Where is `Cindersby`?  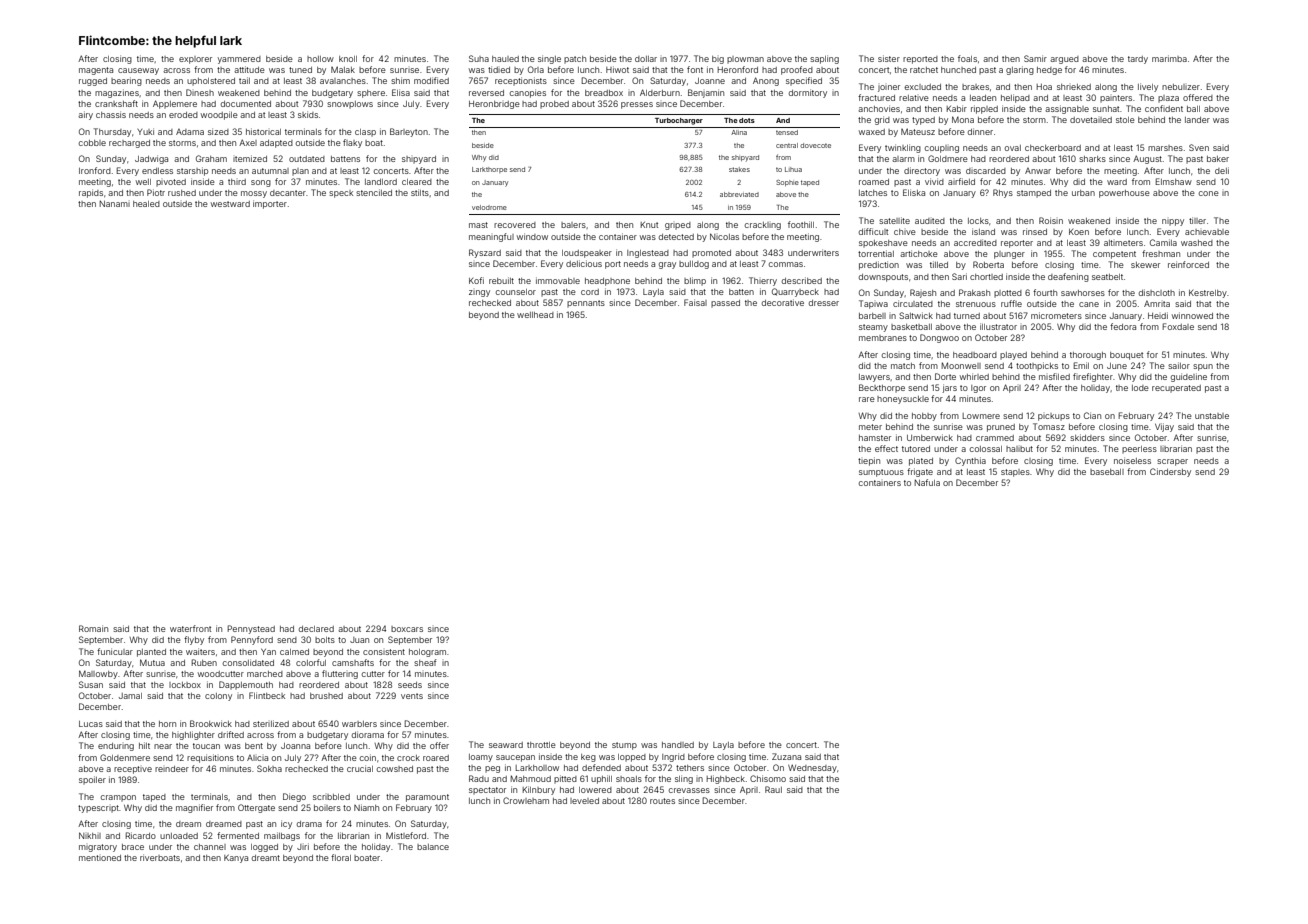
Cindersby is located at coordinates (1170, 472).
